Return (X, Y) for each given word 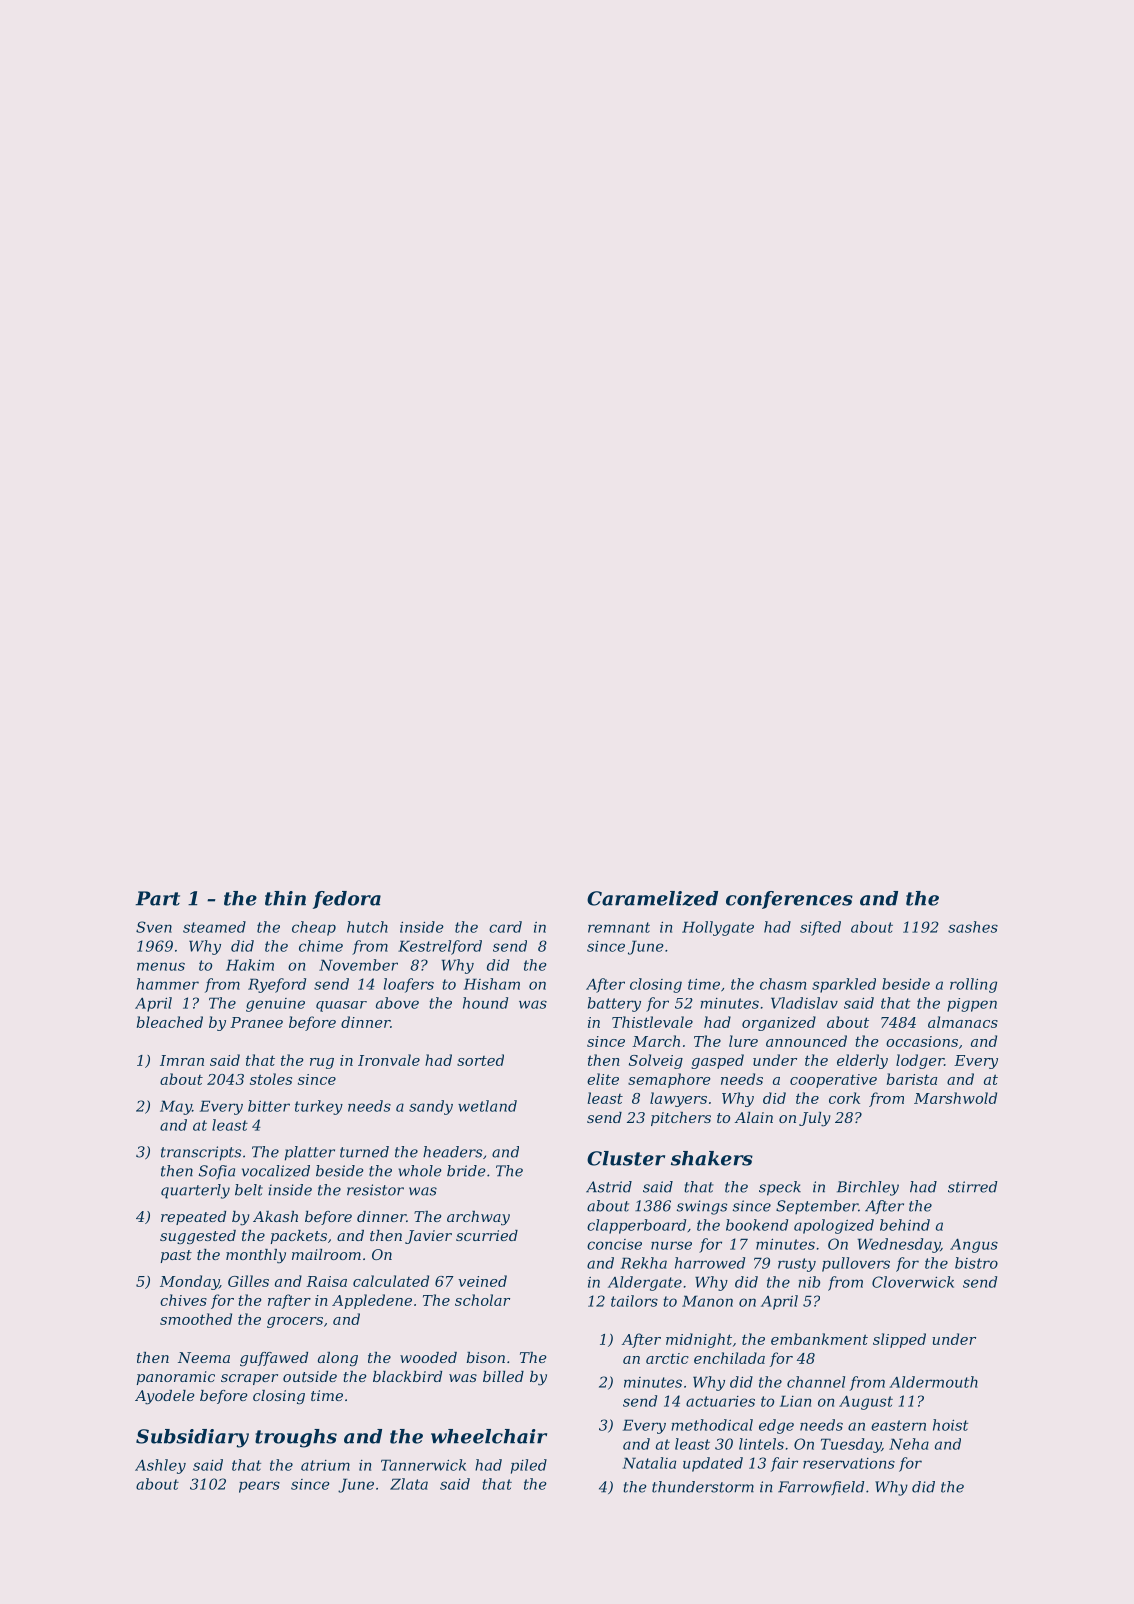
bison (485, 1357)
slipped (899, 1340)
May (176, 1107)
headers (452, 1152)
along (338, 1359)
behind (905, 1225)
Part (157, 898)
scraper (249, 1379)
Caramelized (652, 898)
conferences (789, 900)
